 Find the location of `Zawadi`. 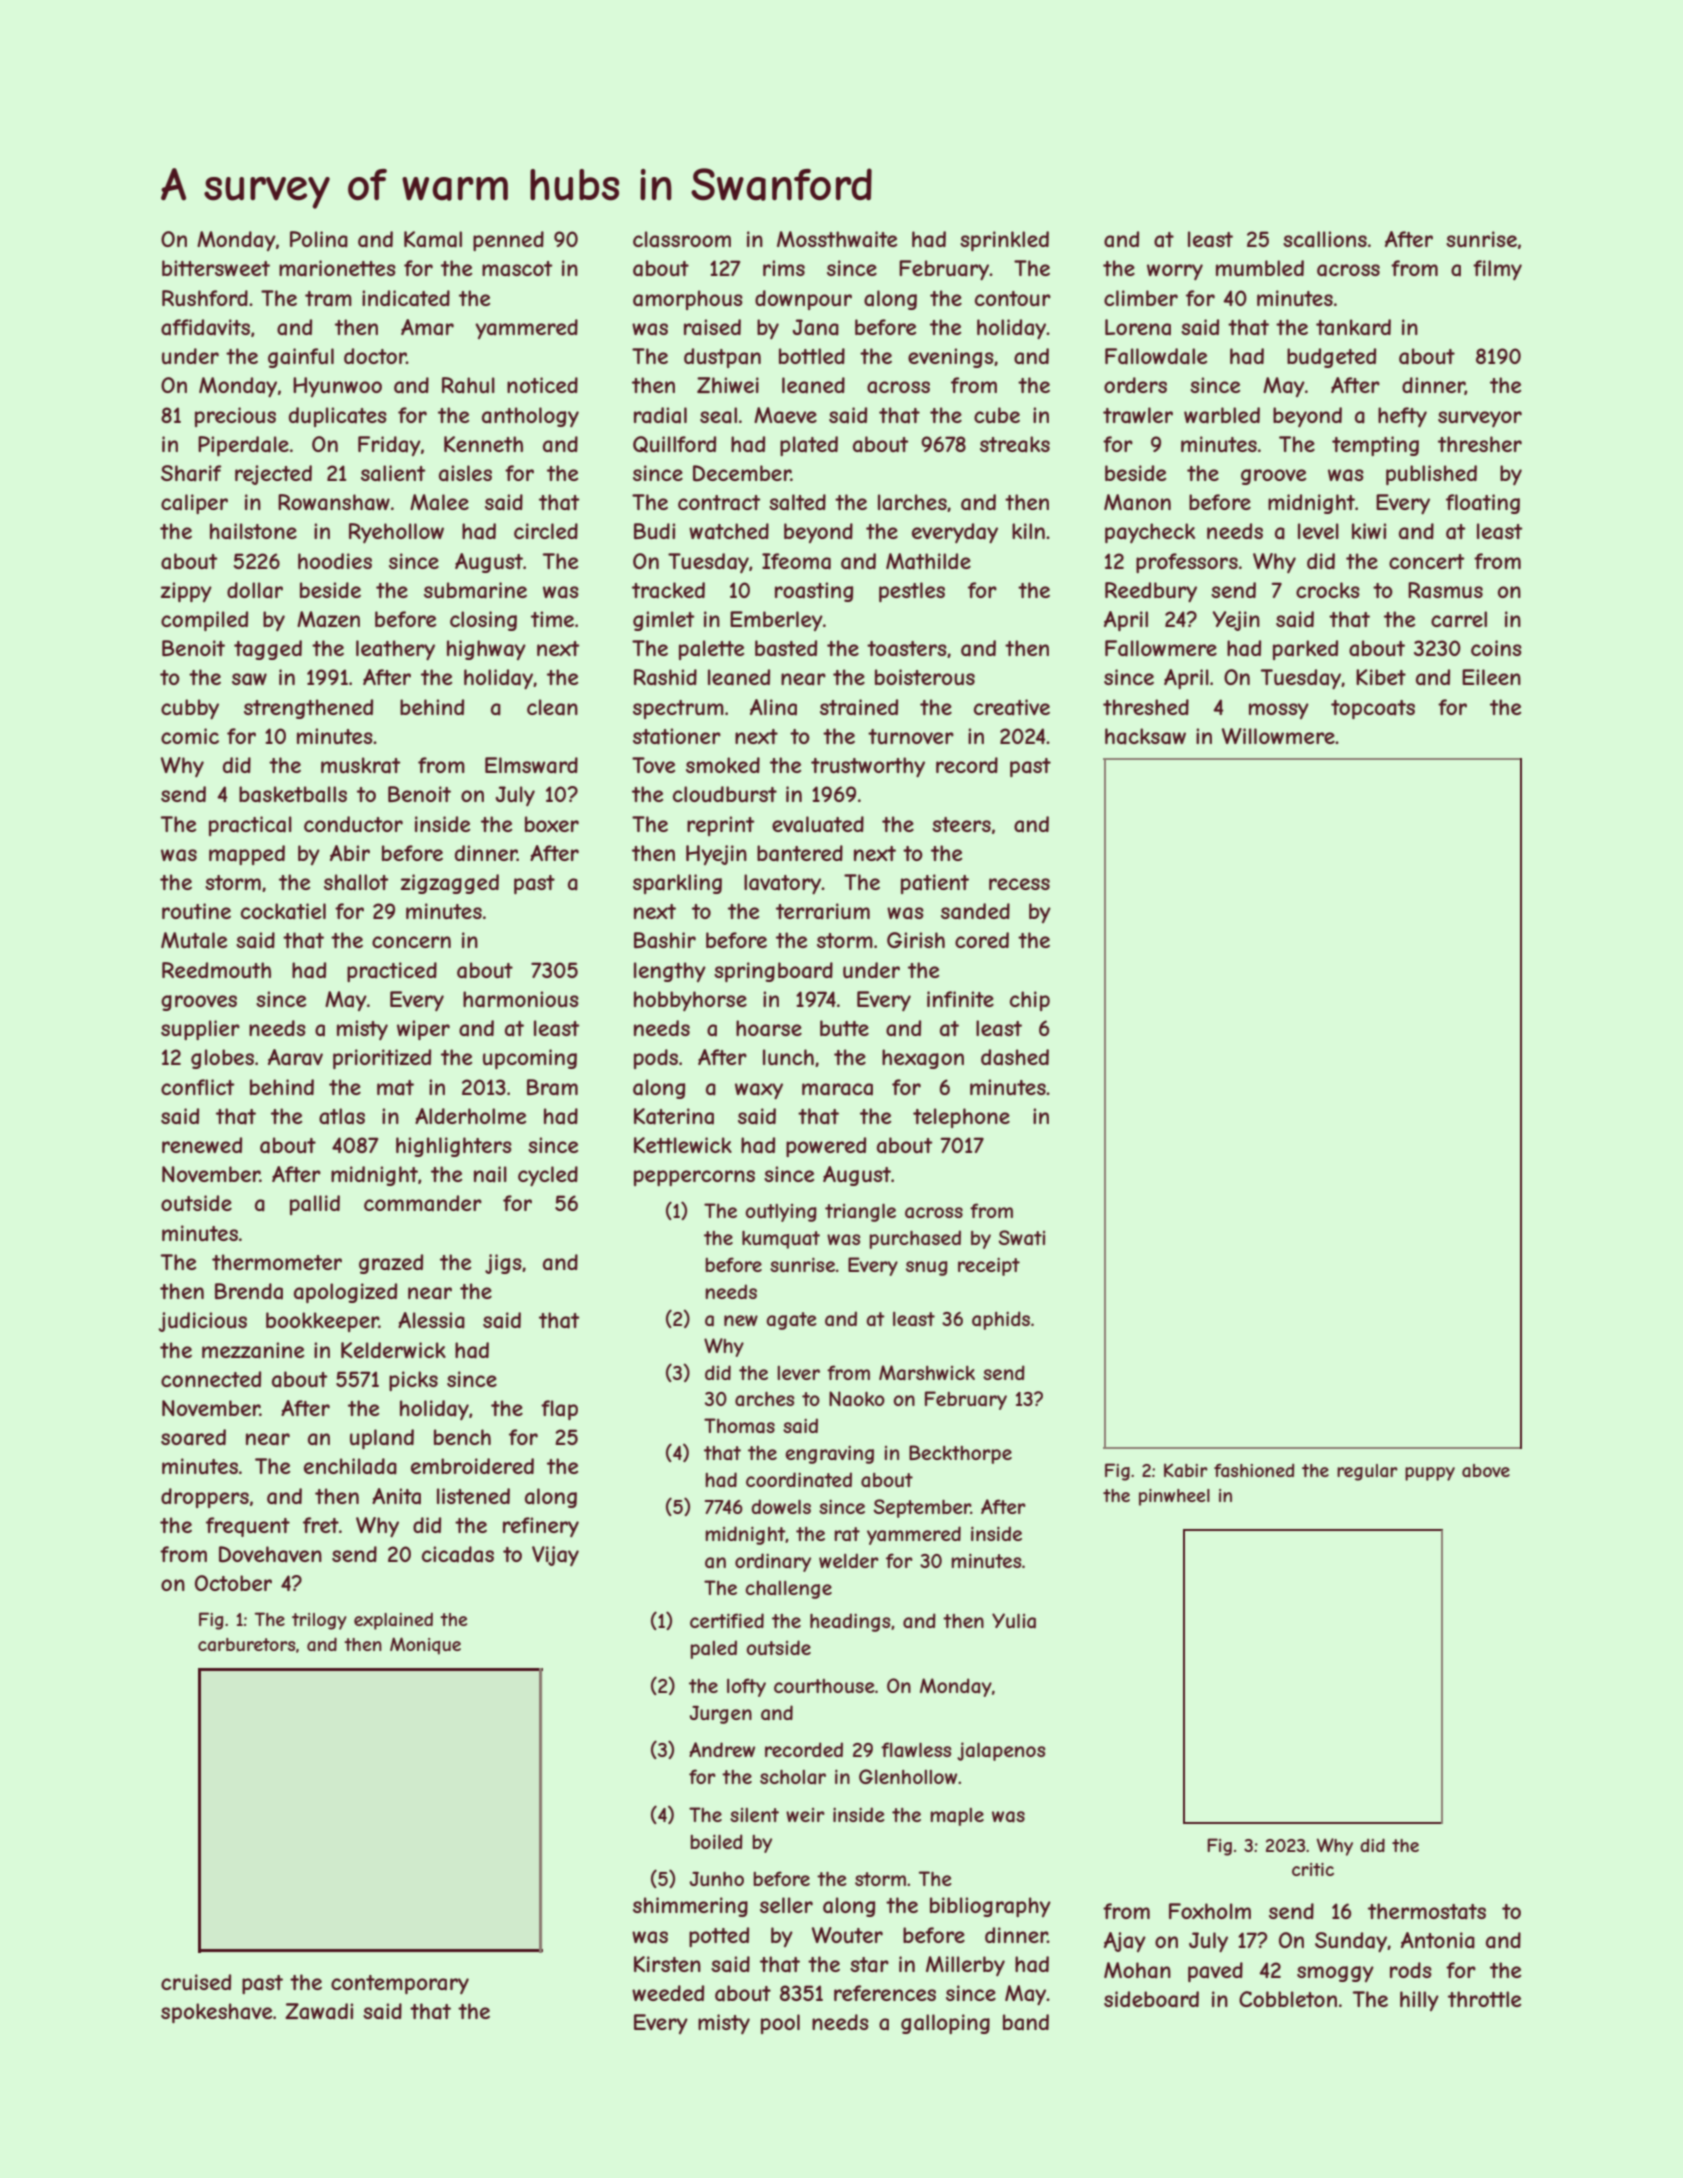

Zawadi is located at coordinates (319, 2011).
